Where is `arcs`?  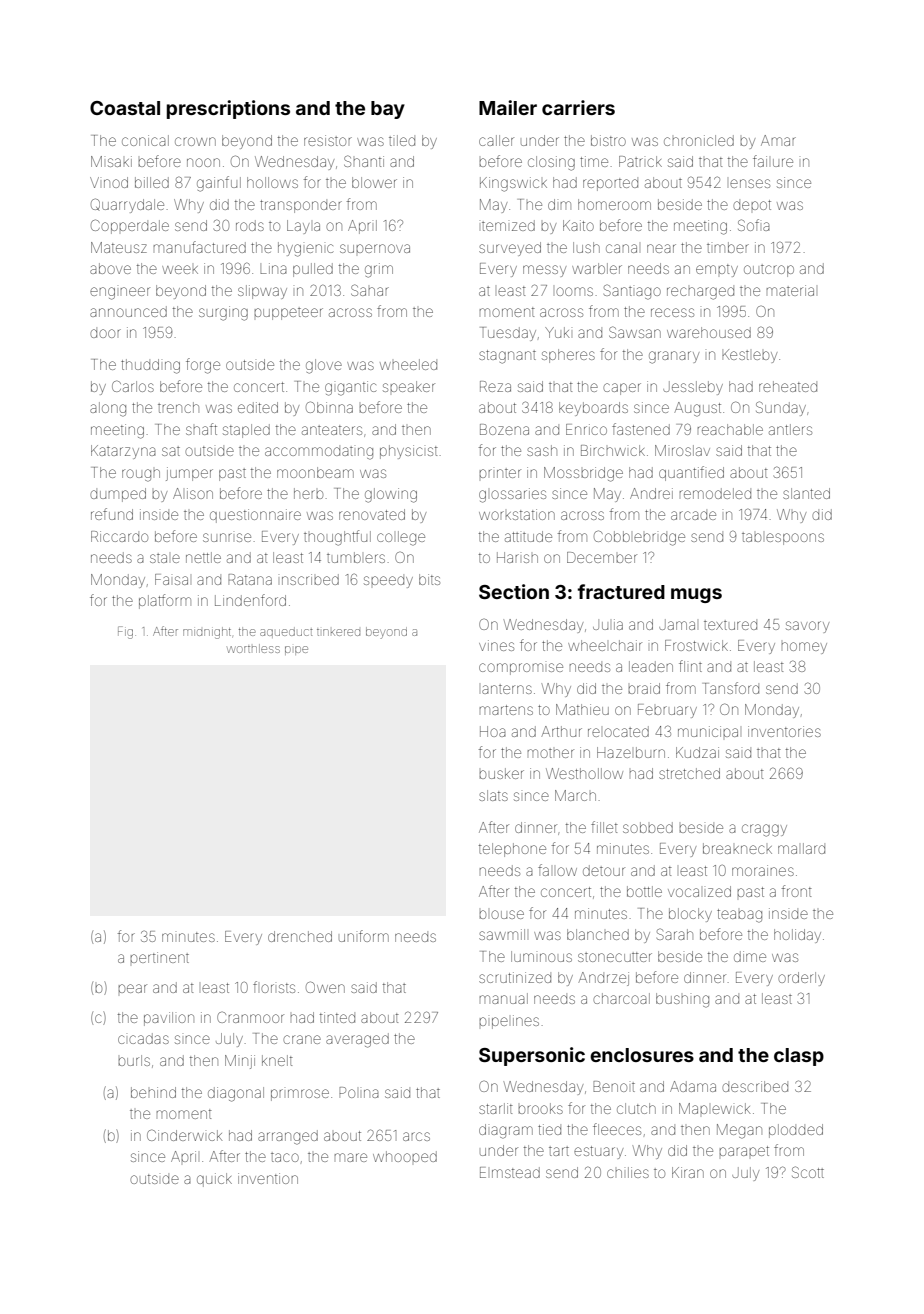 arcs is located at coordinates (416, 1136).
